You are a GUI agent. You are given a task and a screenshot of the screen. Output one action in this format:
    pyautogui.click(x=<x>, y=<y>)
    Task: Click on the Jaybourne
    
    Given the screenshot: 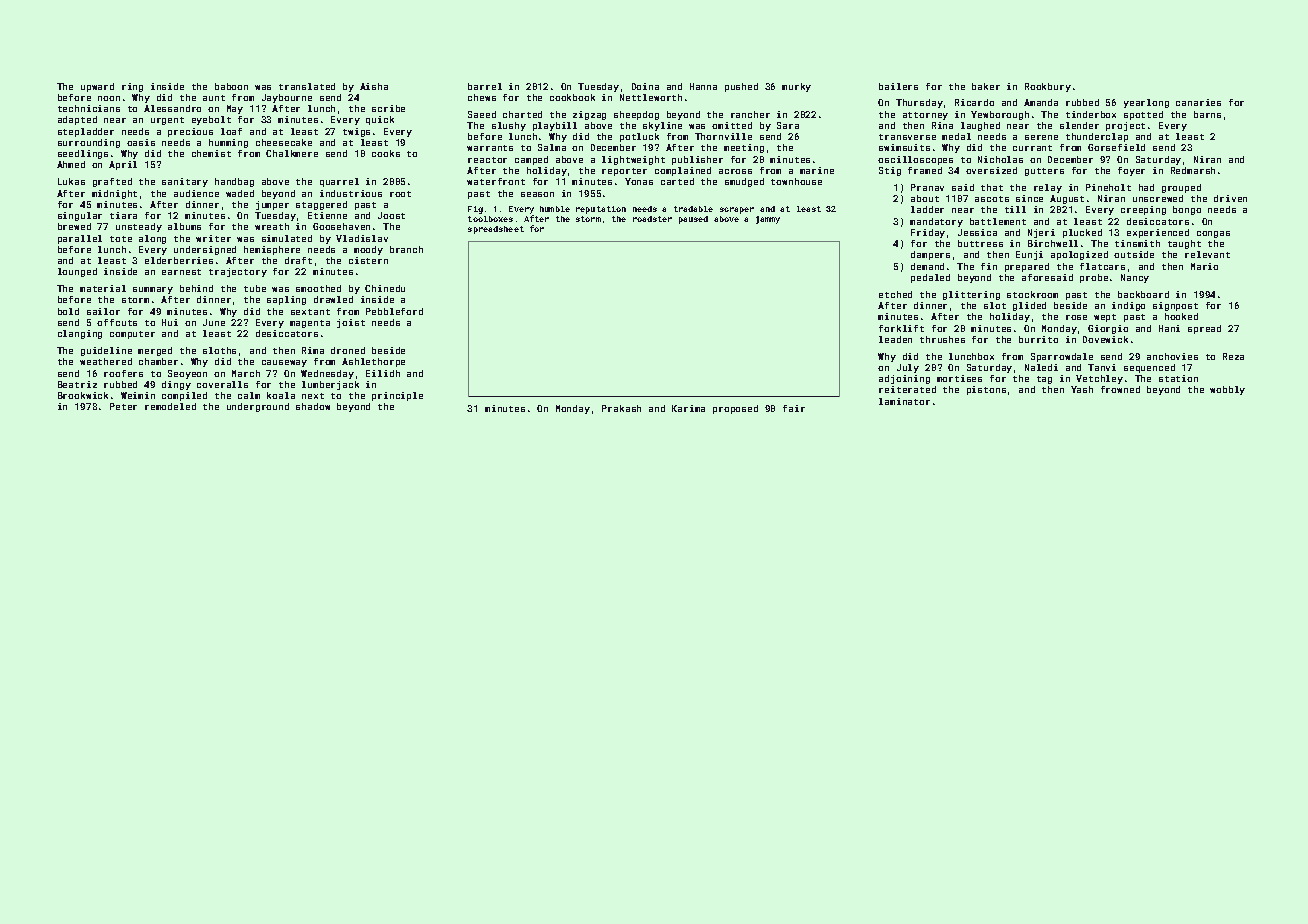 What is the action you would take?
    pyautogui.click(x=287, y=98)
